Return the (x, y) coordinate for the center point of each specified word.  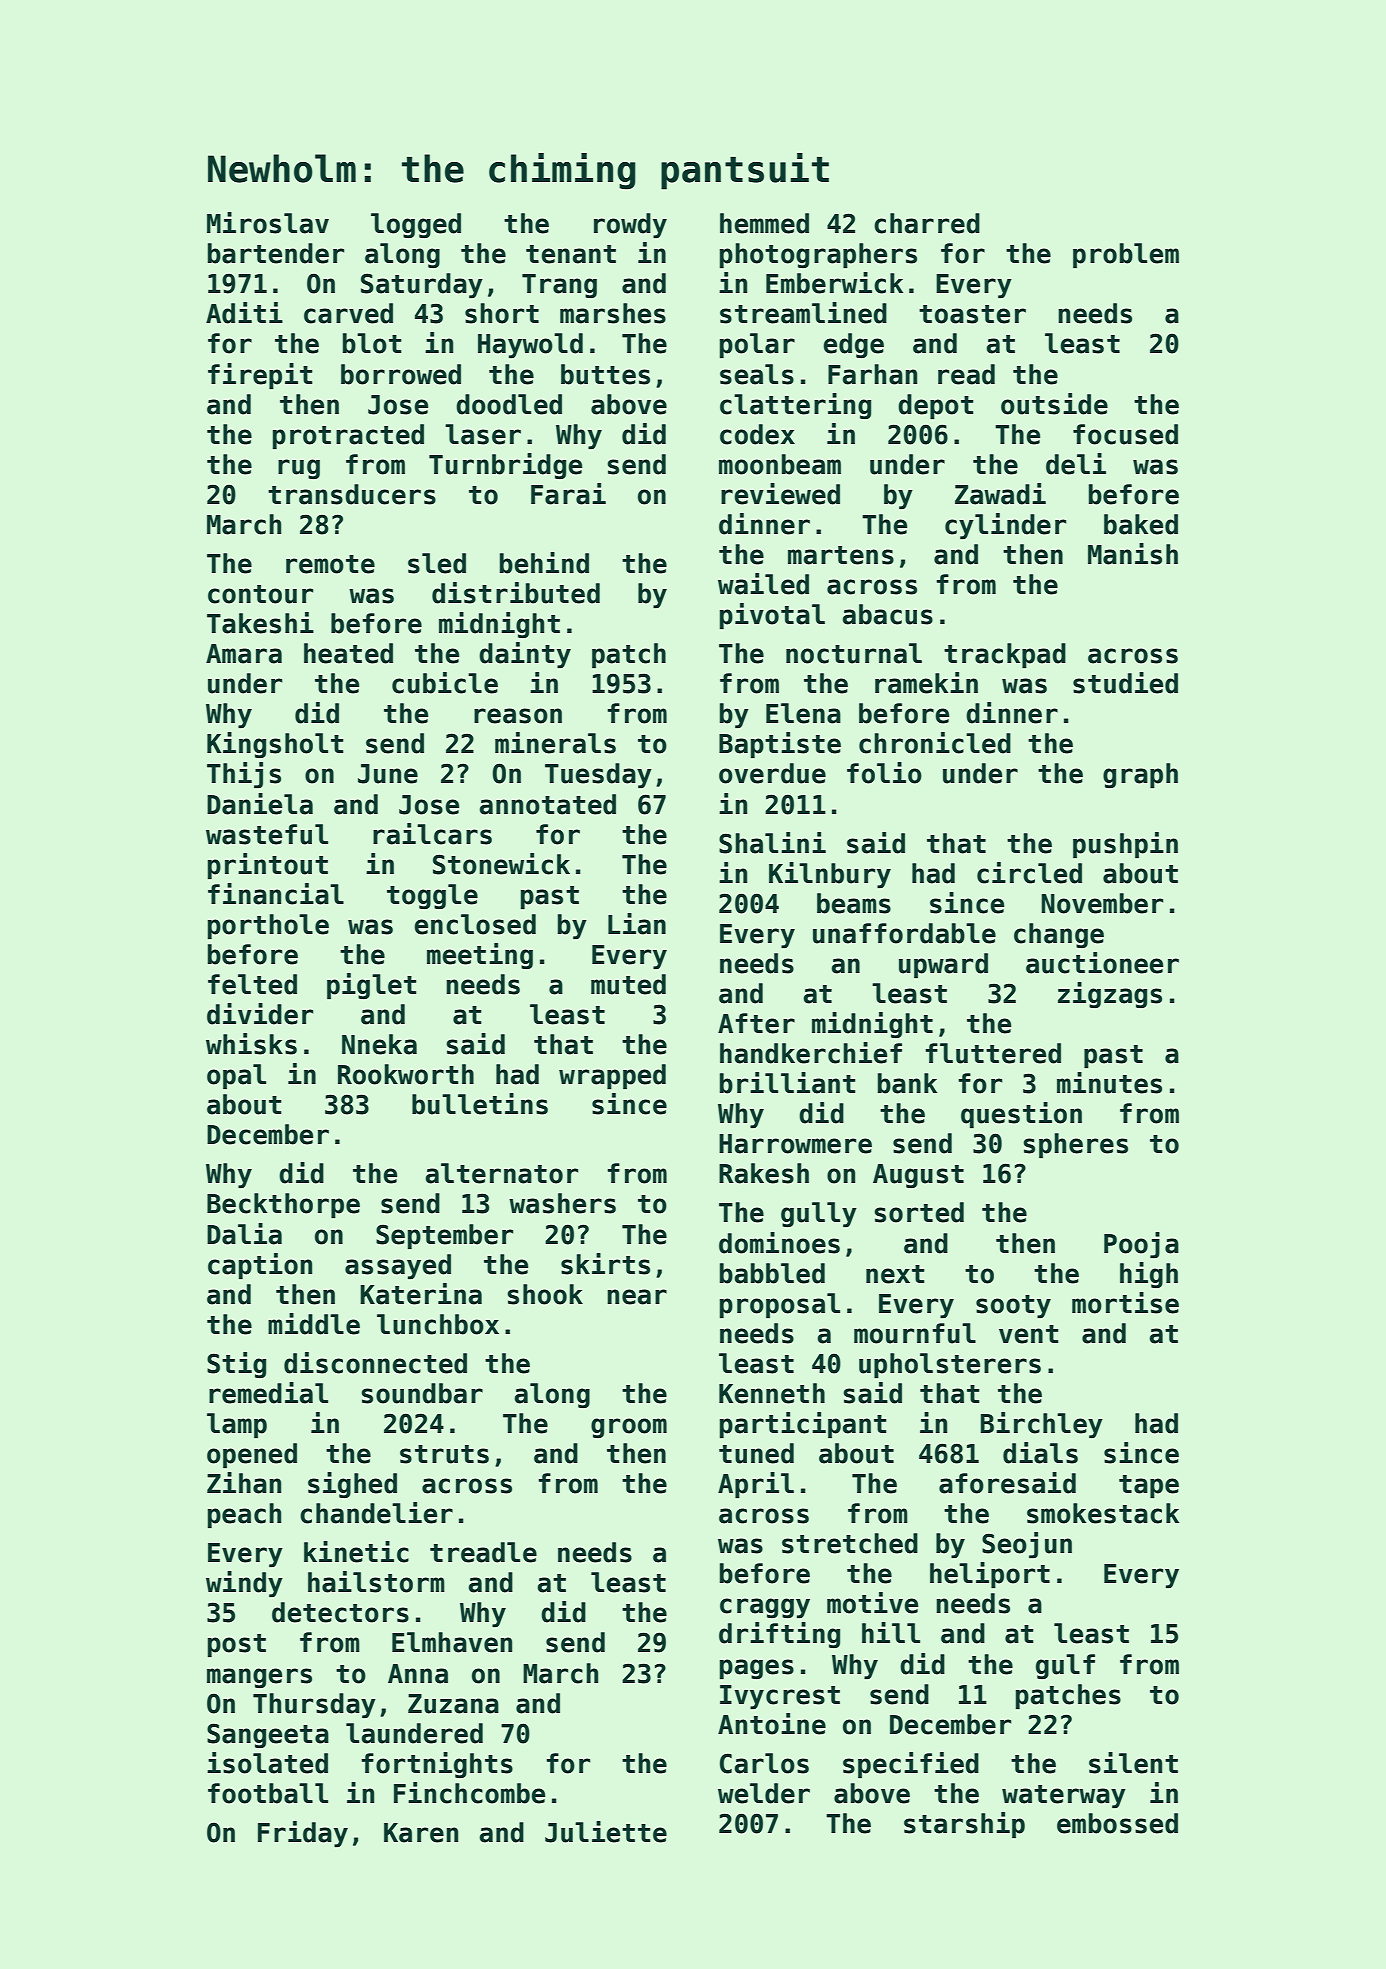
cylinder (1005, 526)
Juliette (606, 1832)
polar (757, 346)
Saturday (422, 286)
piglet (371, 986)
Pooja (1141, 1245)
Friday (303, 1834)
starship (964, 1825)
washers (562, 1203)
